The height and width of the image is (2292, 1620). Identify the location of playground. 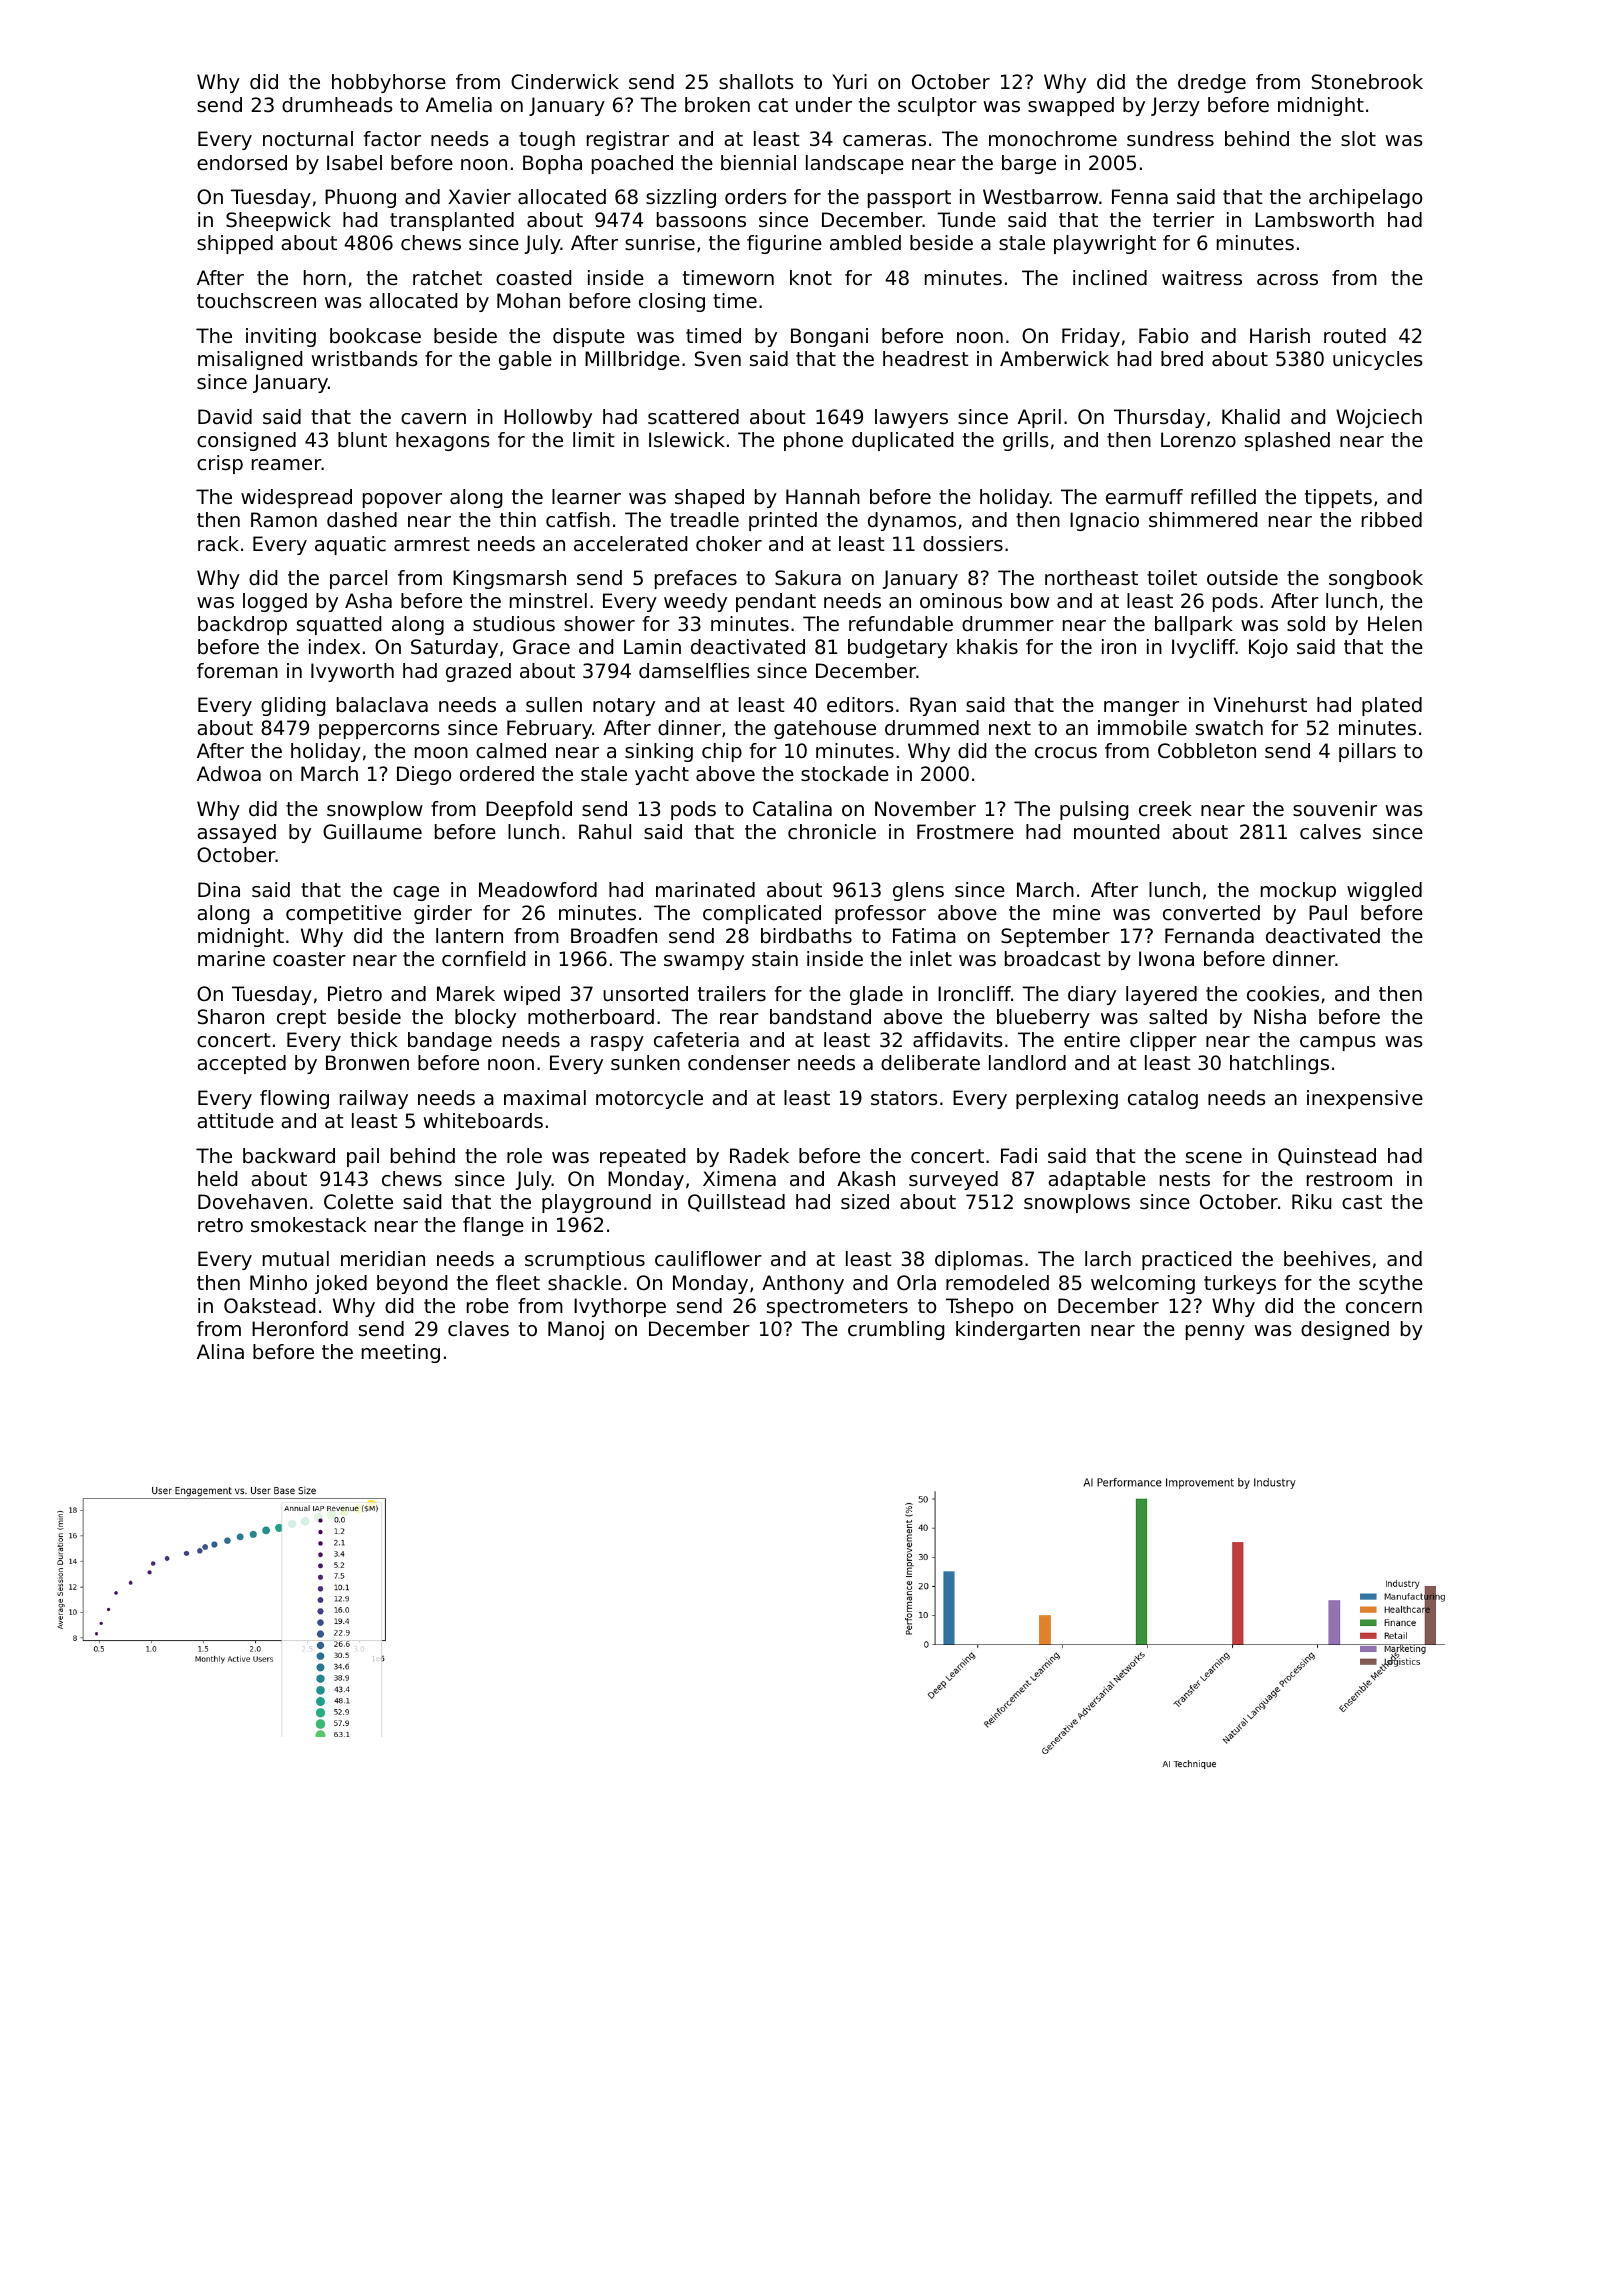
(596, 1203).
